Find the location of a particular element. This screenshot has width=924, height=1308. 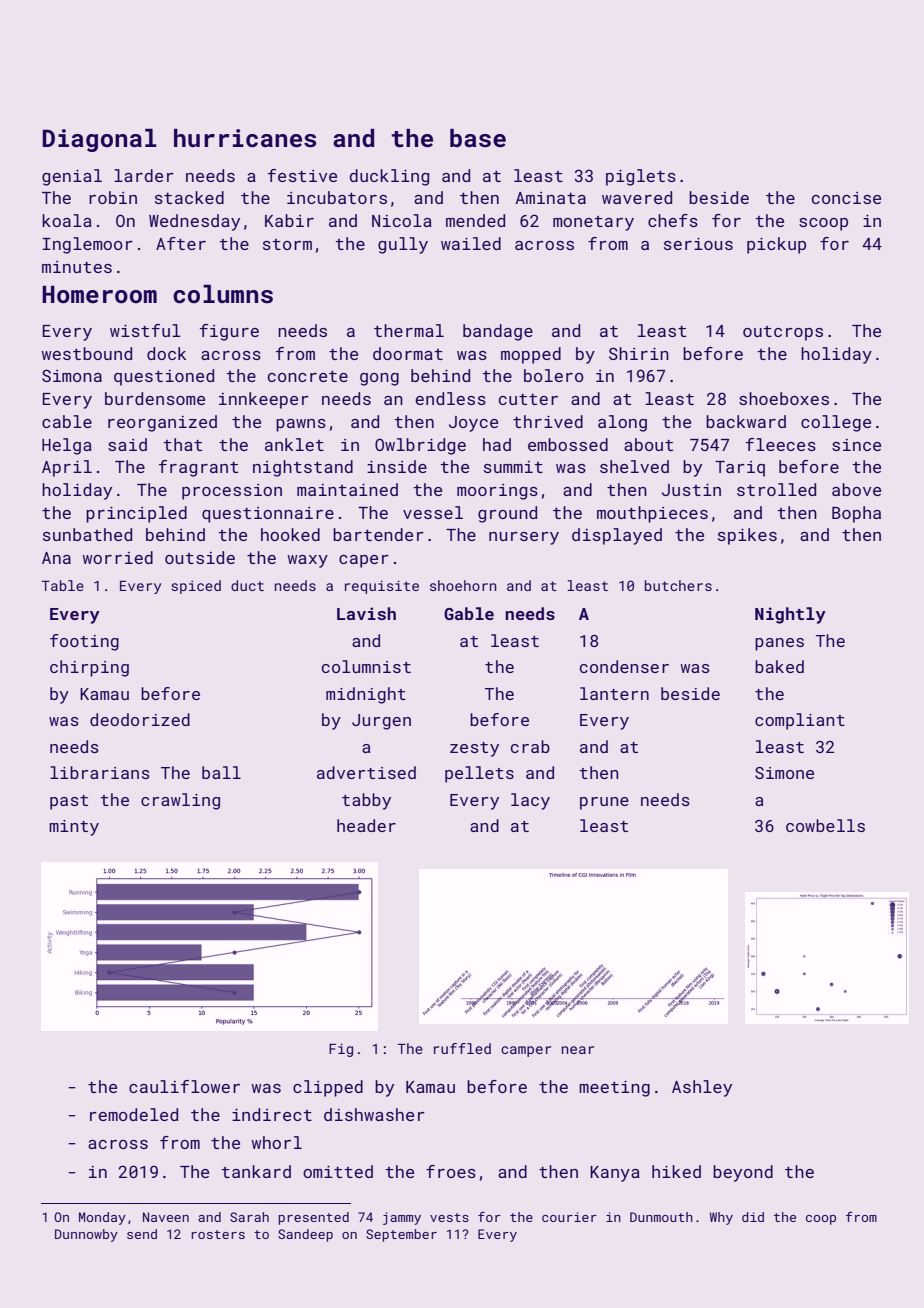

Ashley is located at coordinates (702, 1088).
